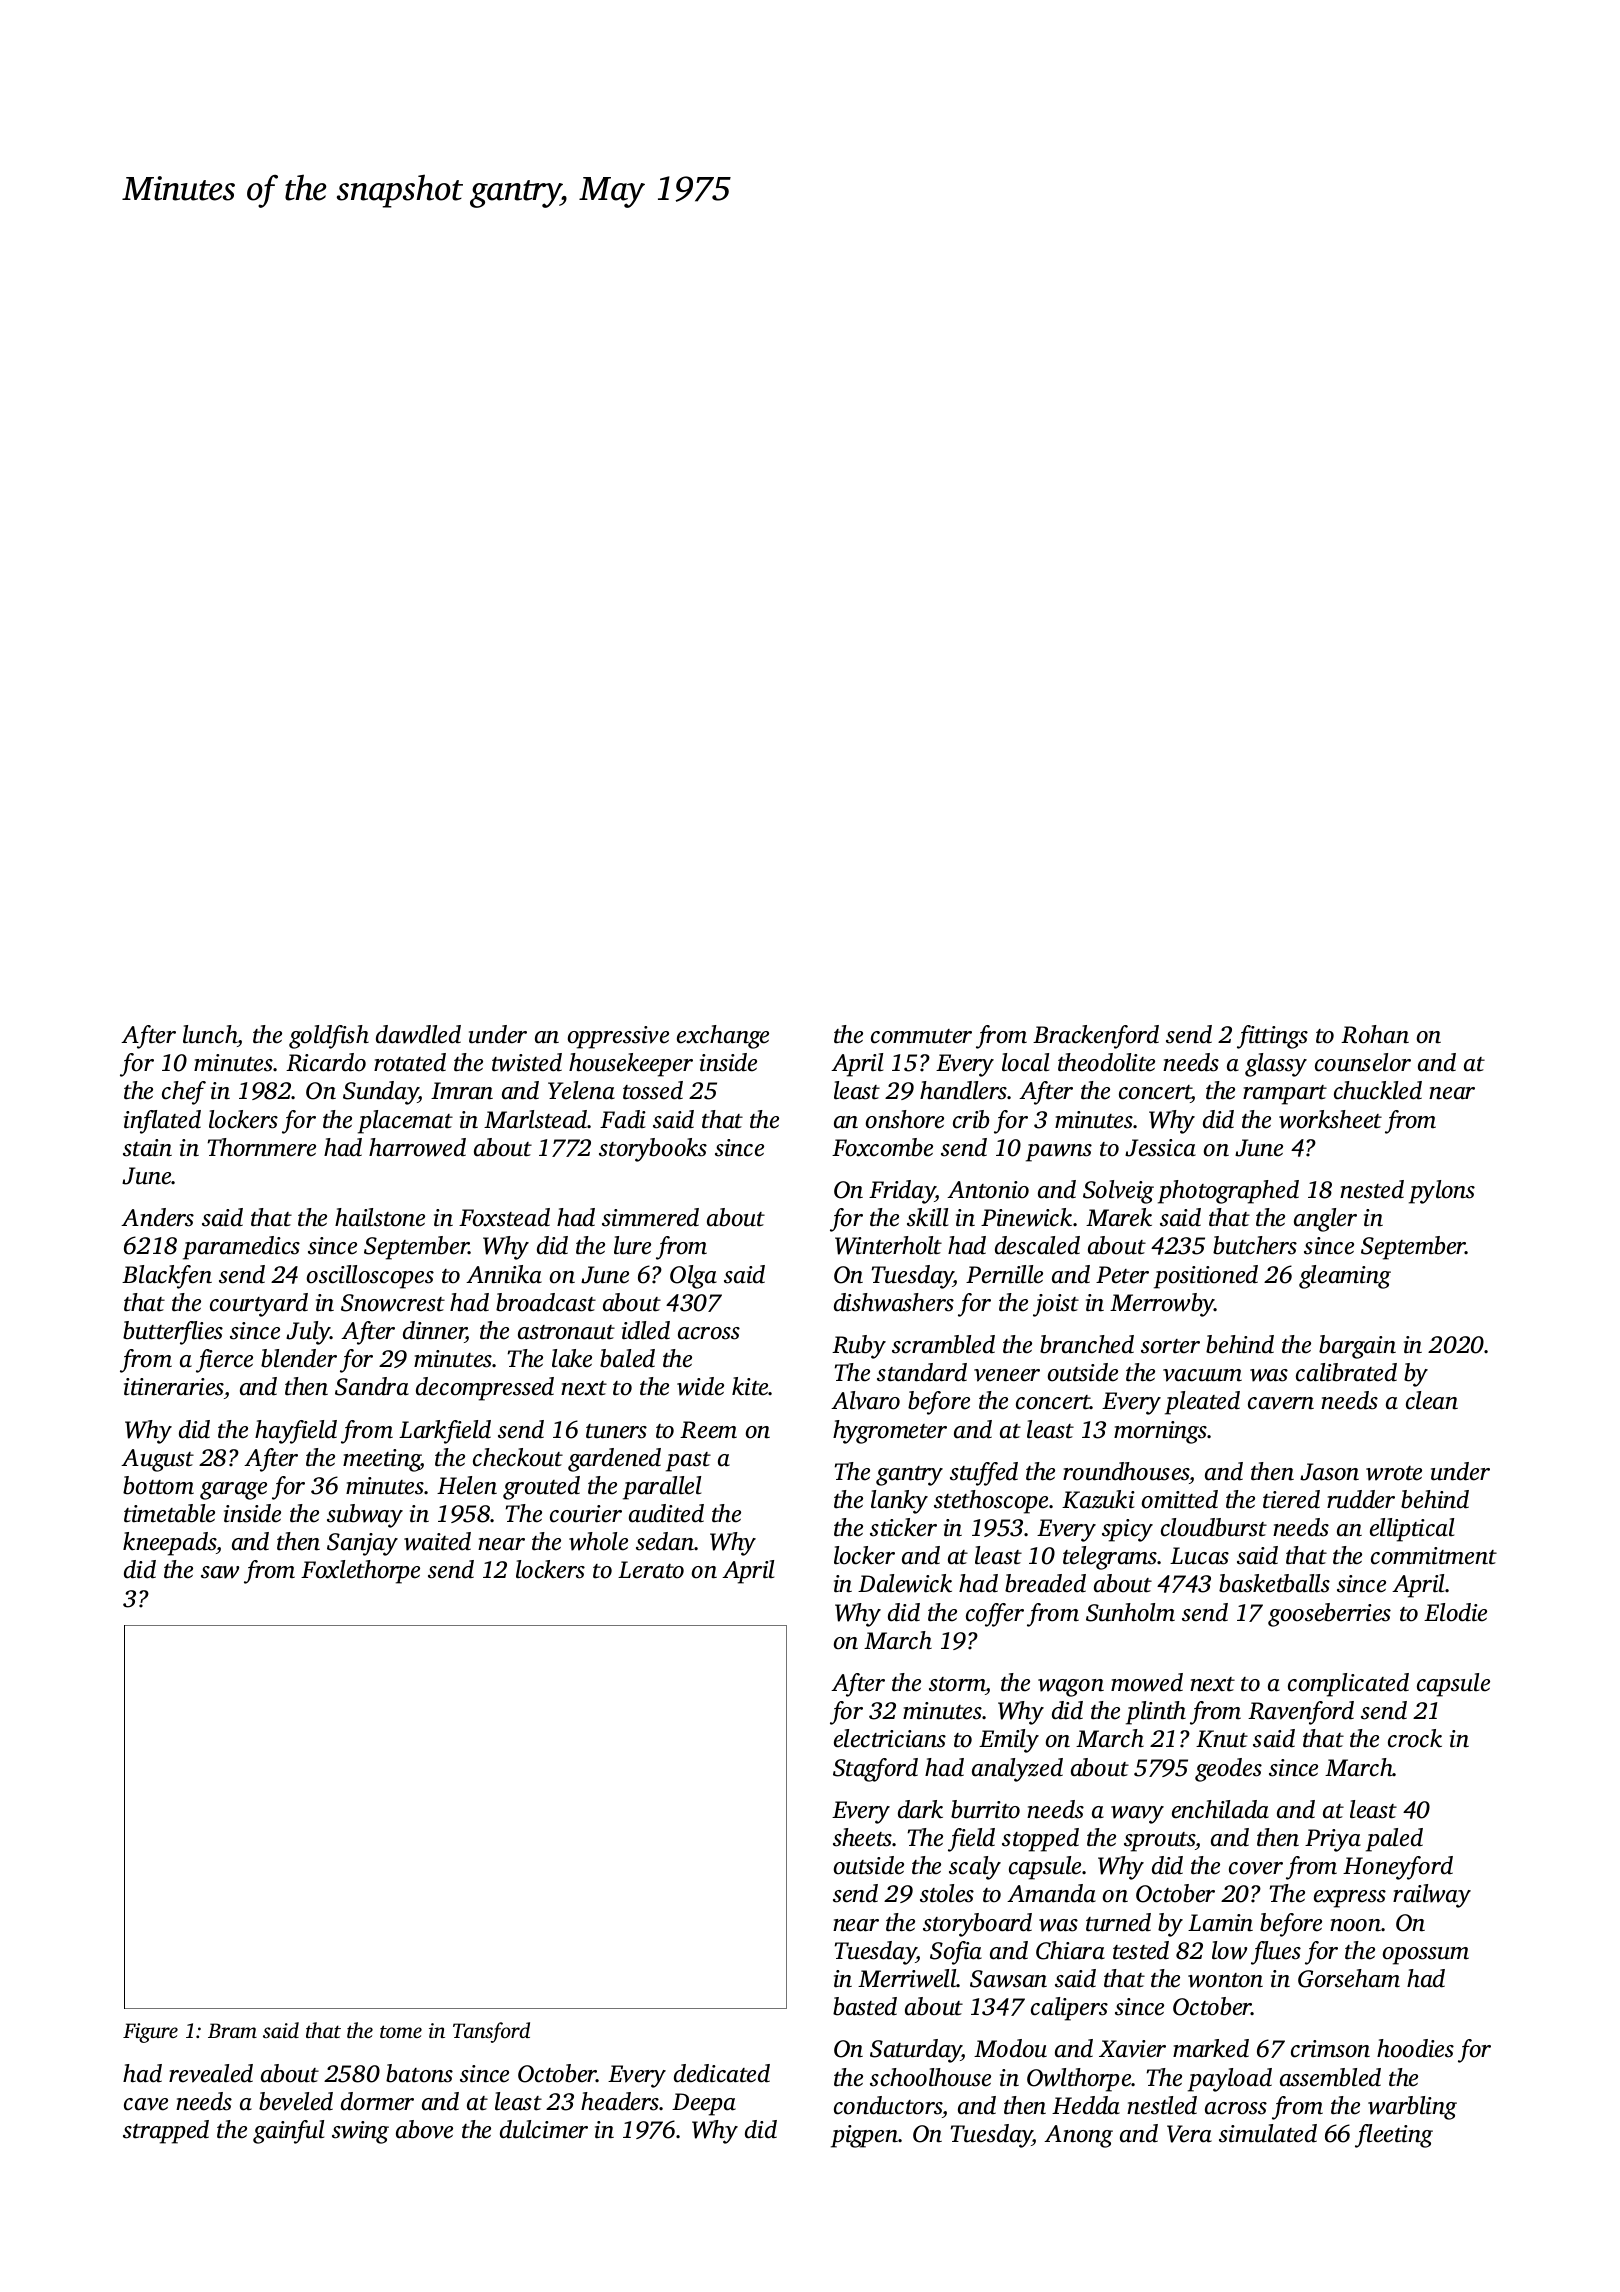 Image resolution: width=1620 pixels, height=2292 pixels. What do you see at coordinates (905, 1583) in the screenshot?
I see `Dalewick` at bounding box center [905, 1583].
